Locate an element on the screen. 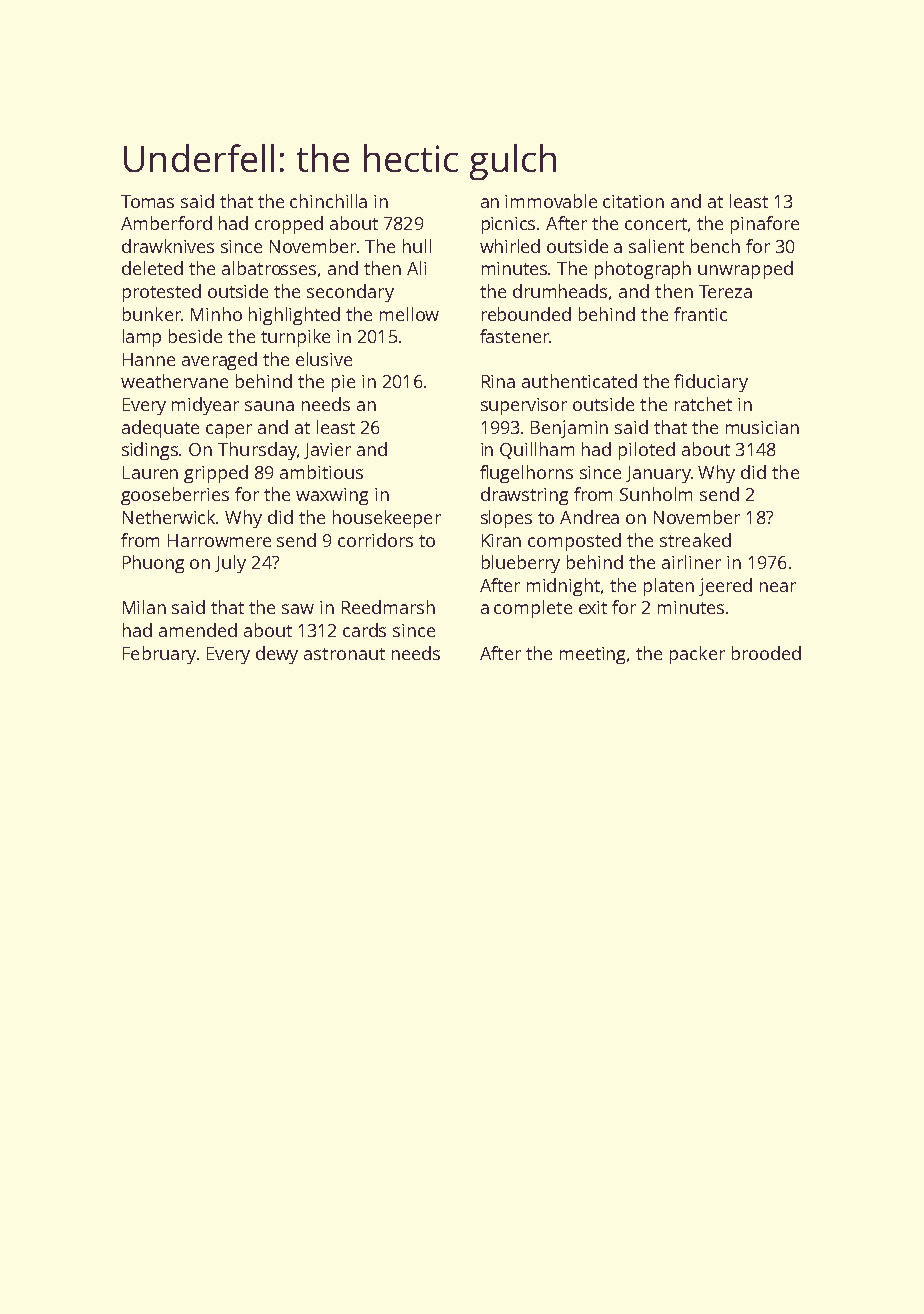  January is located at coordinates (658, 474).
